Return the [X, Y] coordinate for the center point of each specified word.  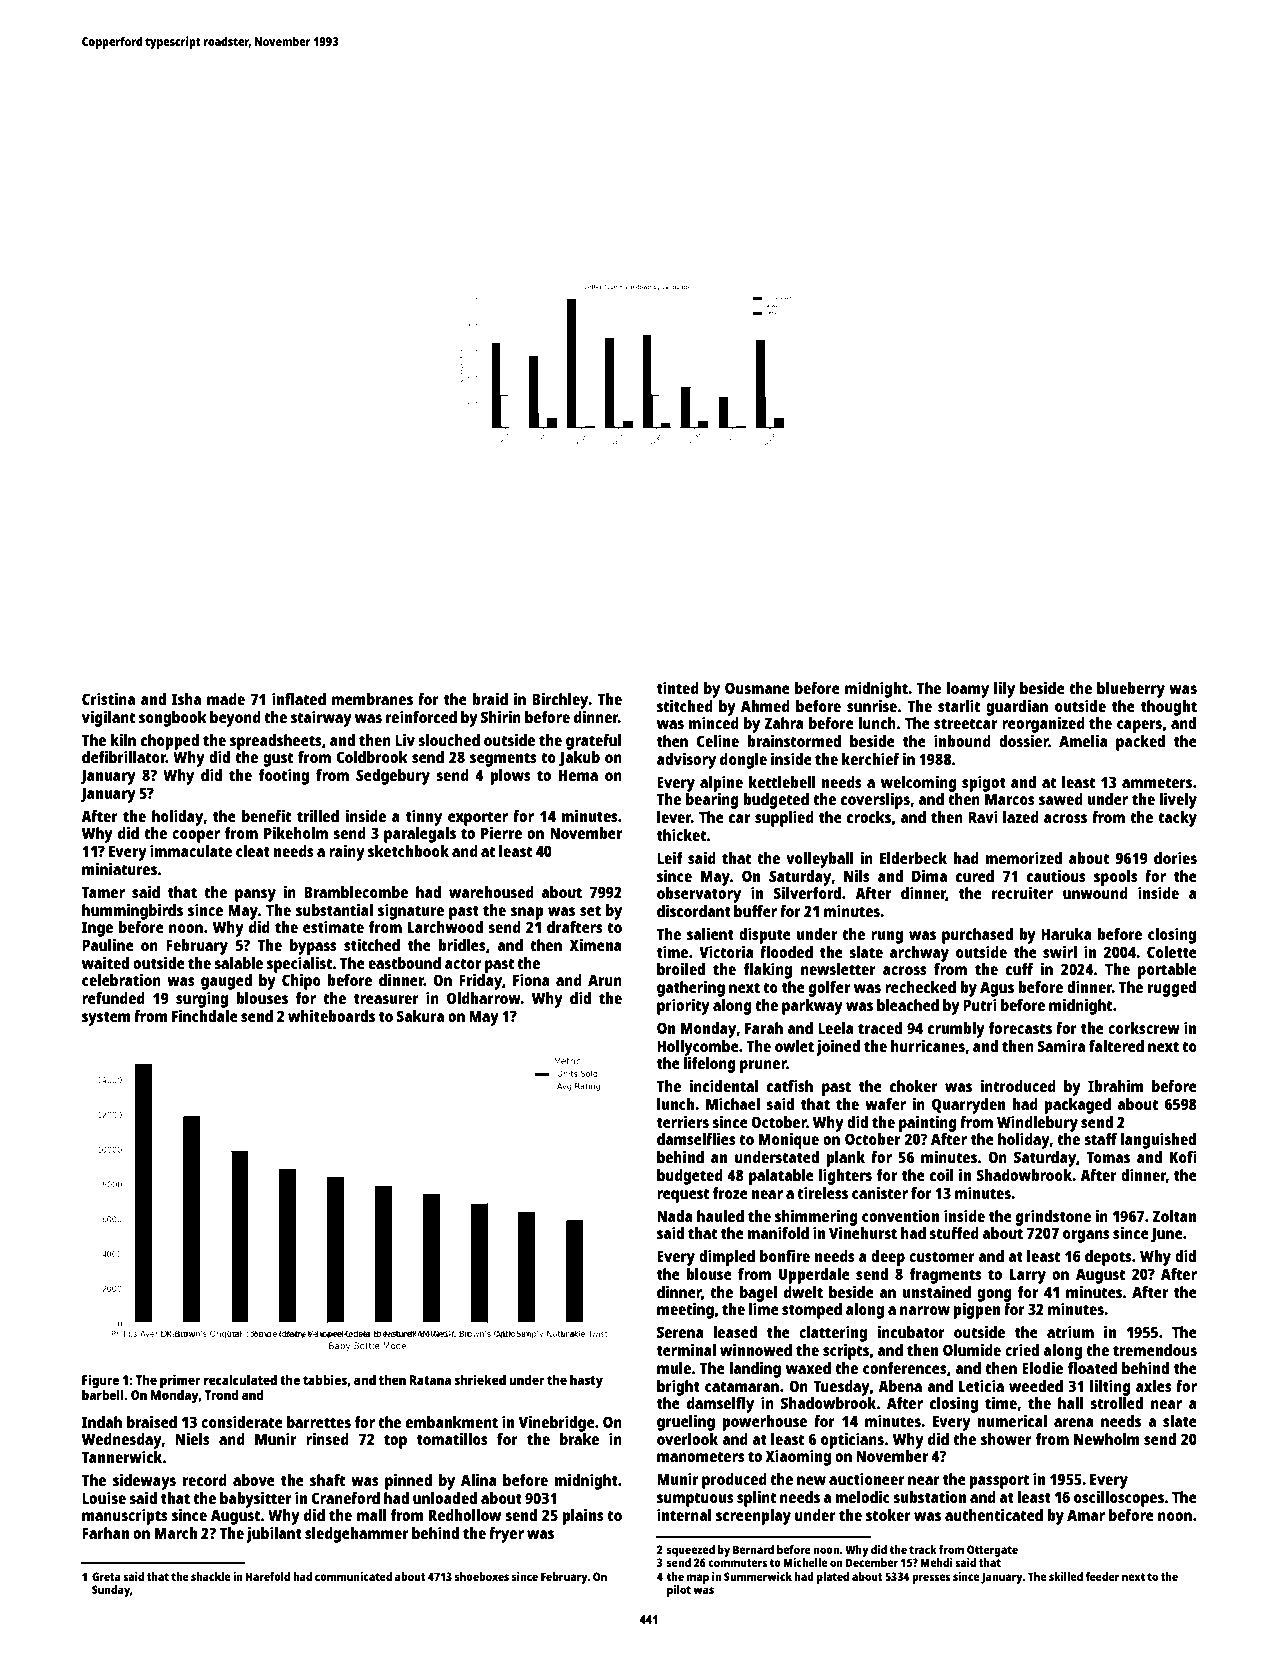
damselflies [696, 1139]
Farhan [105, 1533]
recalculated [240, 1379]
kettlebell [782, 782]
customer [942, 1256]
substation [929, 1497]
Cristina [108, 699]
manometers [701, 1456]
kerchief [870, 759]
